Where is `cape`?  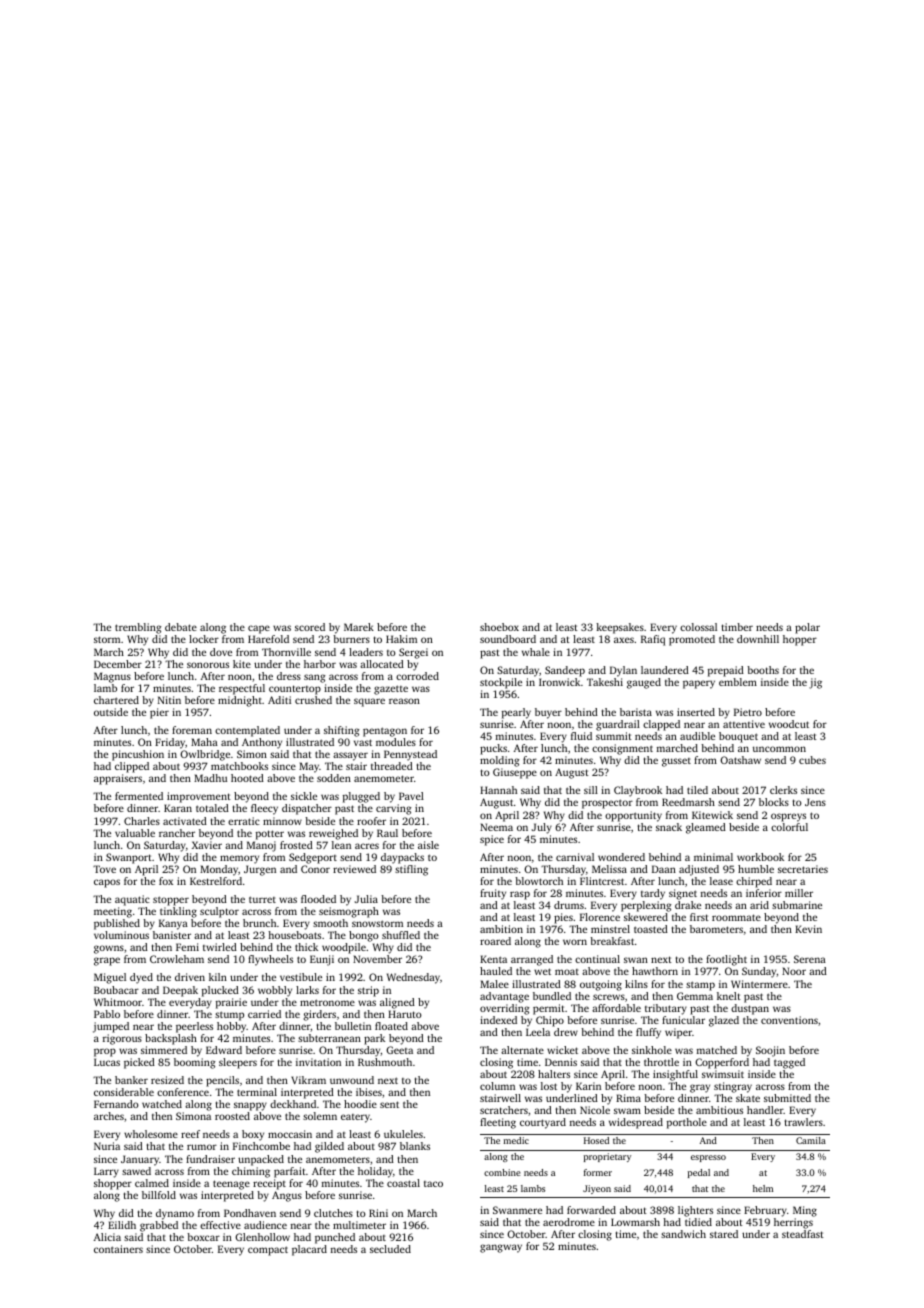
cape is located at coordinates (259, 629).
